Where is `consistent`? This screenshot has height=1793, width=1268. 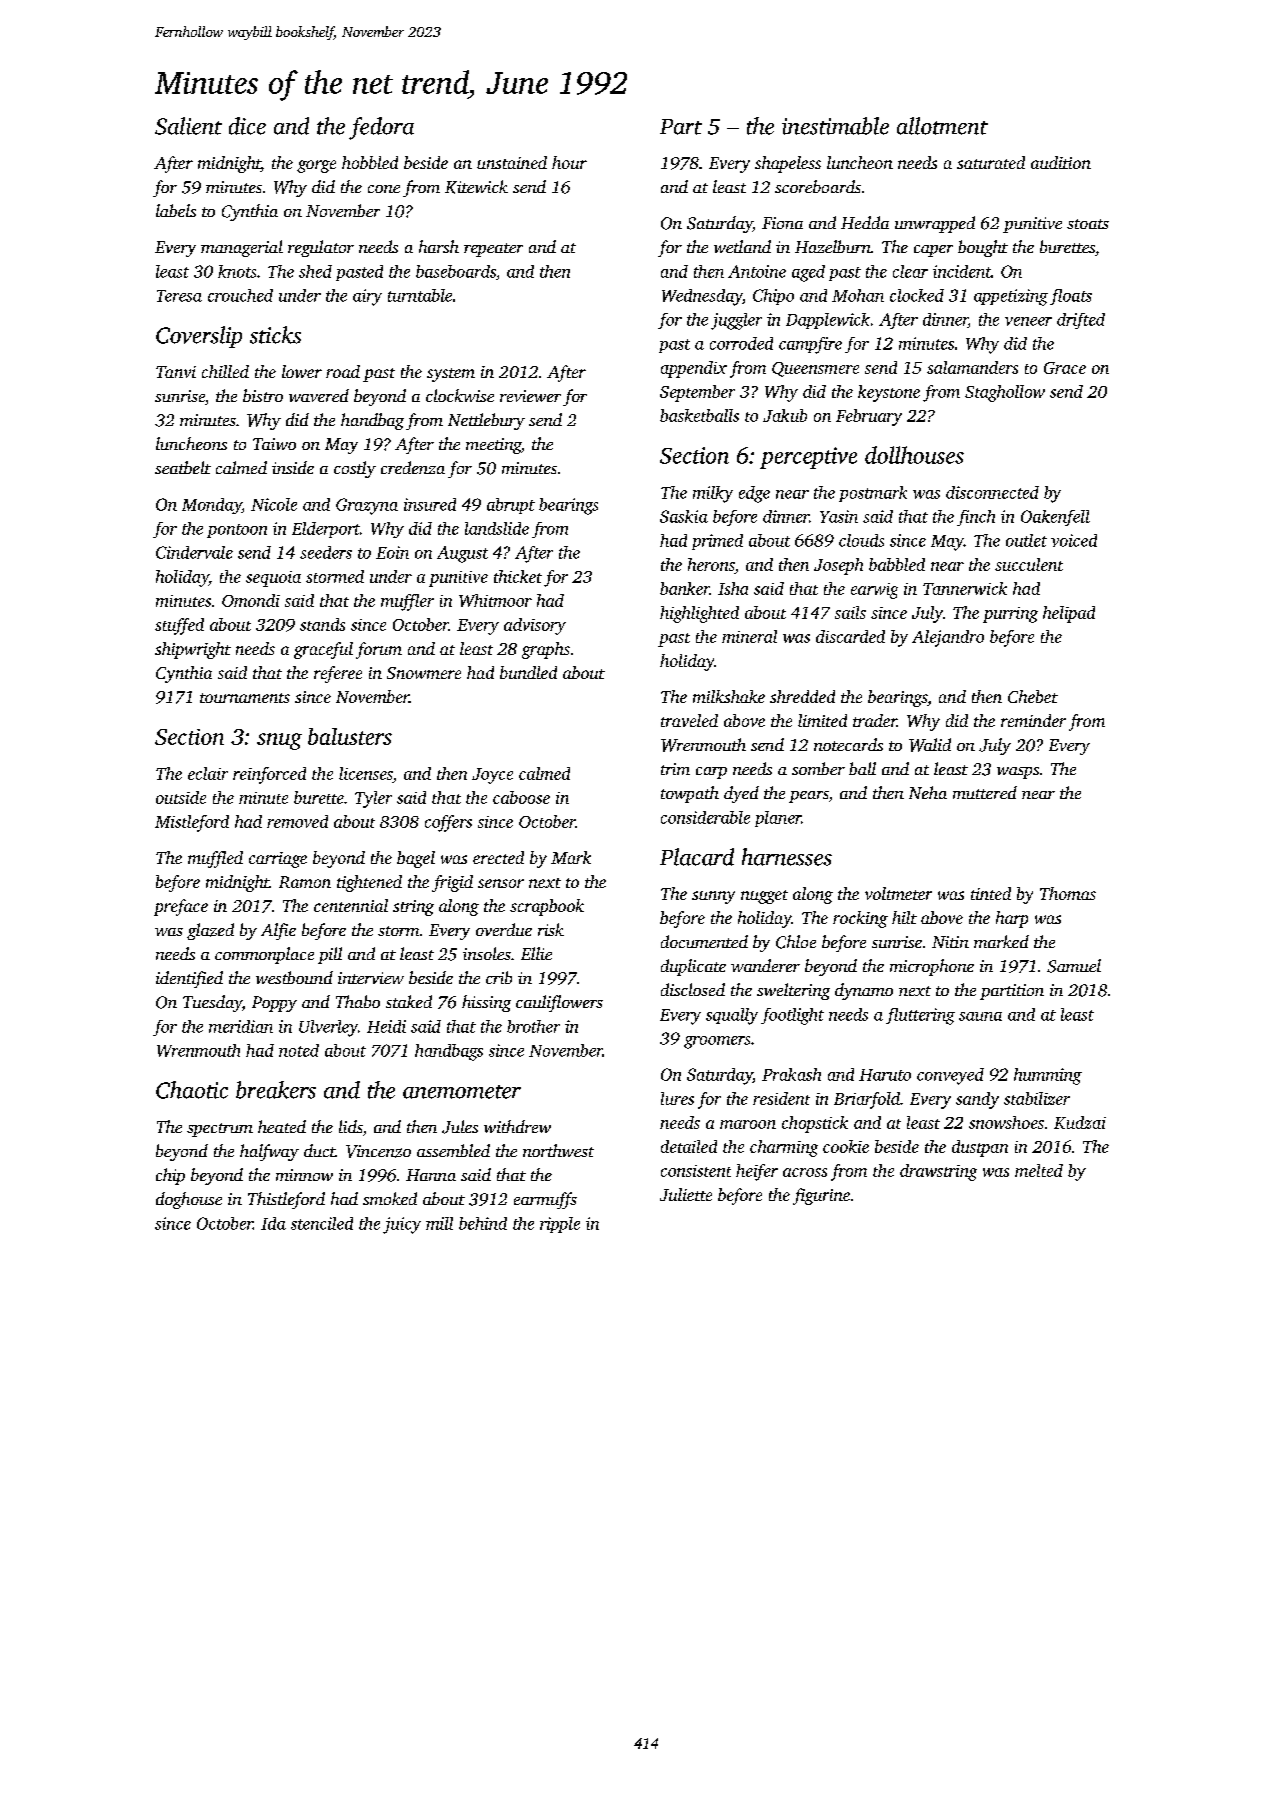 consistent is located at coordinates (696, 1171).
